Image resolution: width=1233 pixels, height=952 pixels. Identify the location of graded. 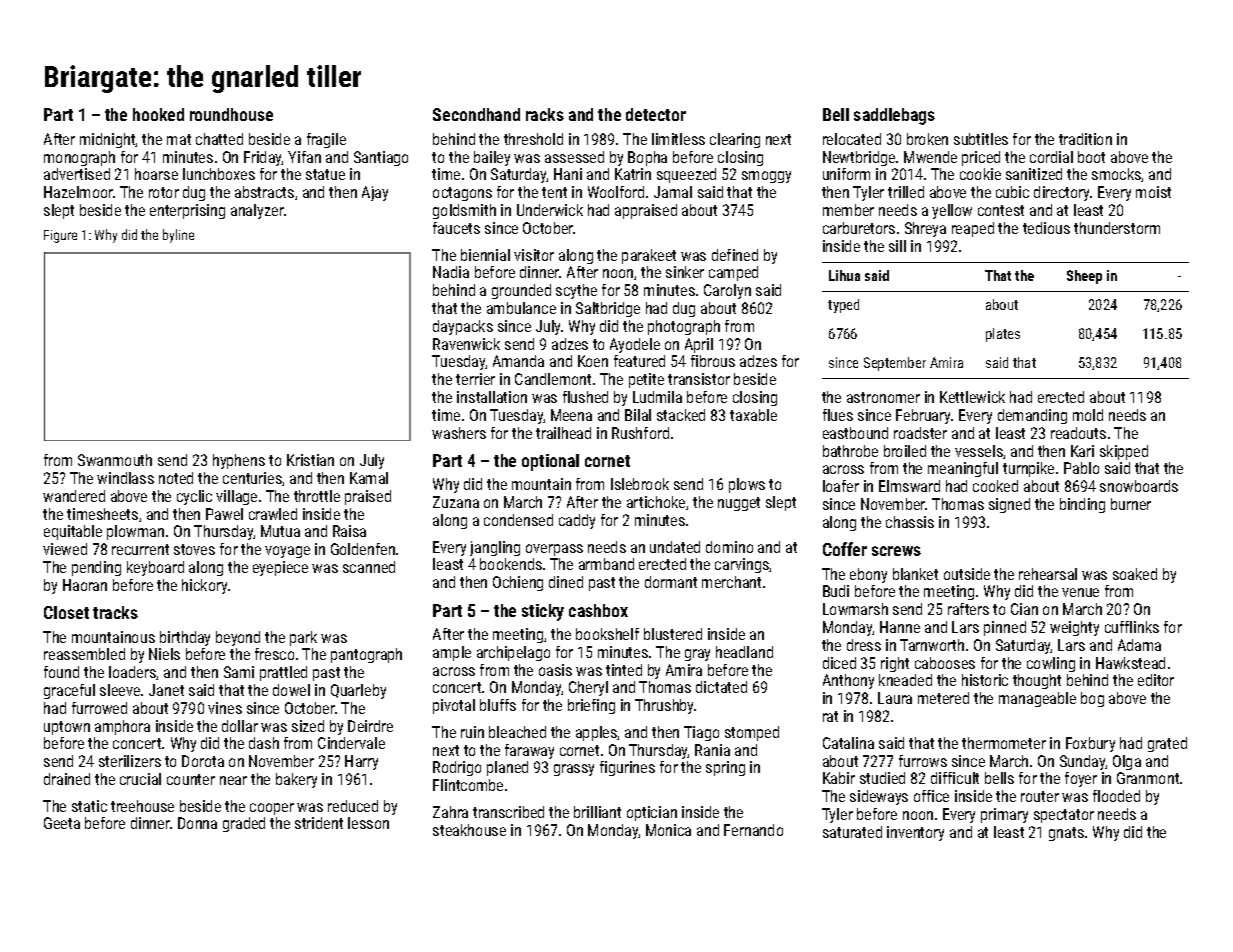
(244, 824).
